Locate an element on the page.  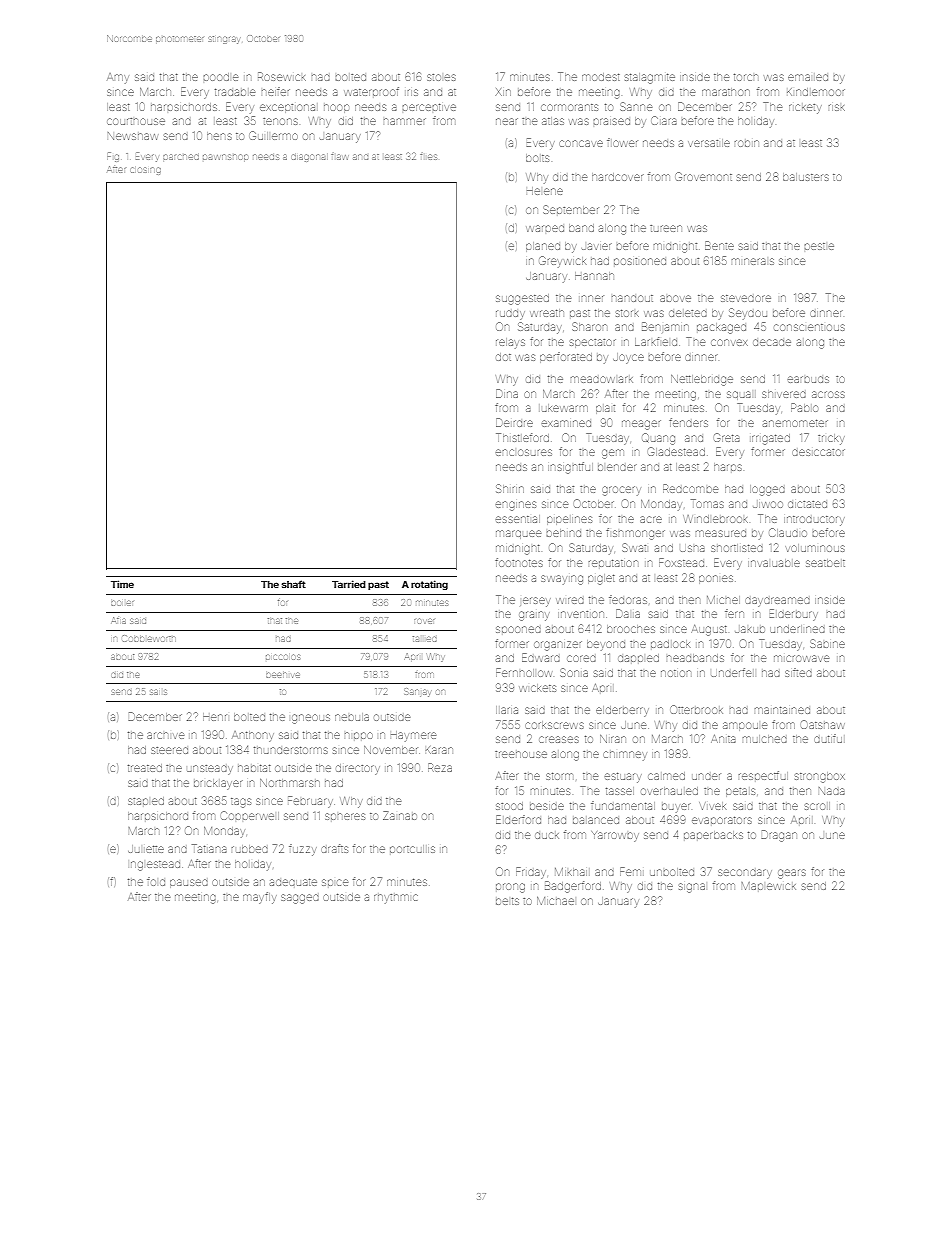
Juliette is located at coordinates (146, 849).
